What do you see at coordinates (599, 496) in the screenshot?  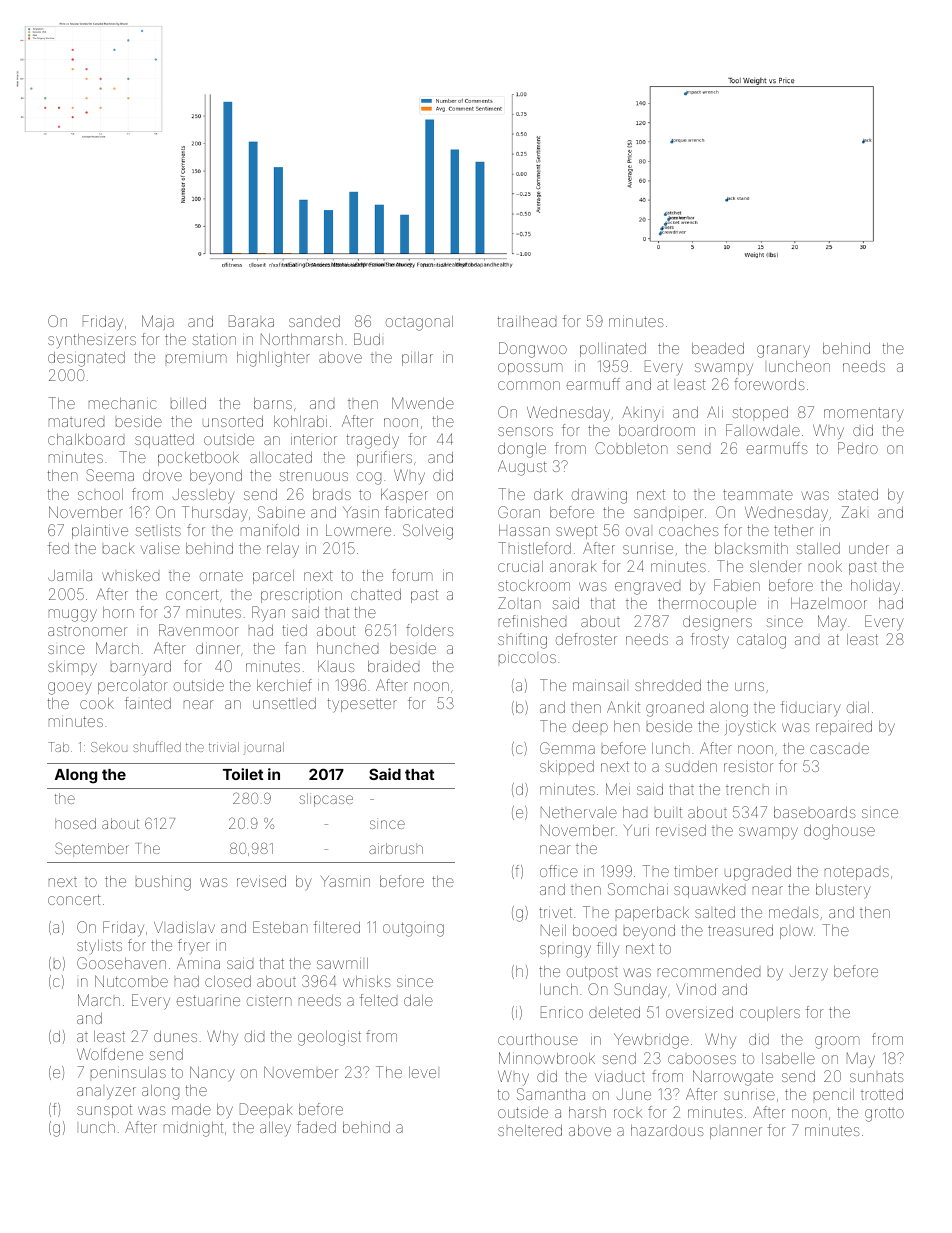 I see `drawing` at bounding box center [599, 496].
